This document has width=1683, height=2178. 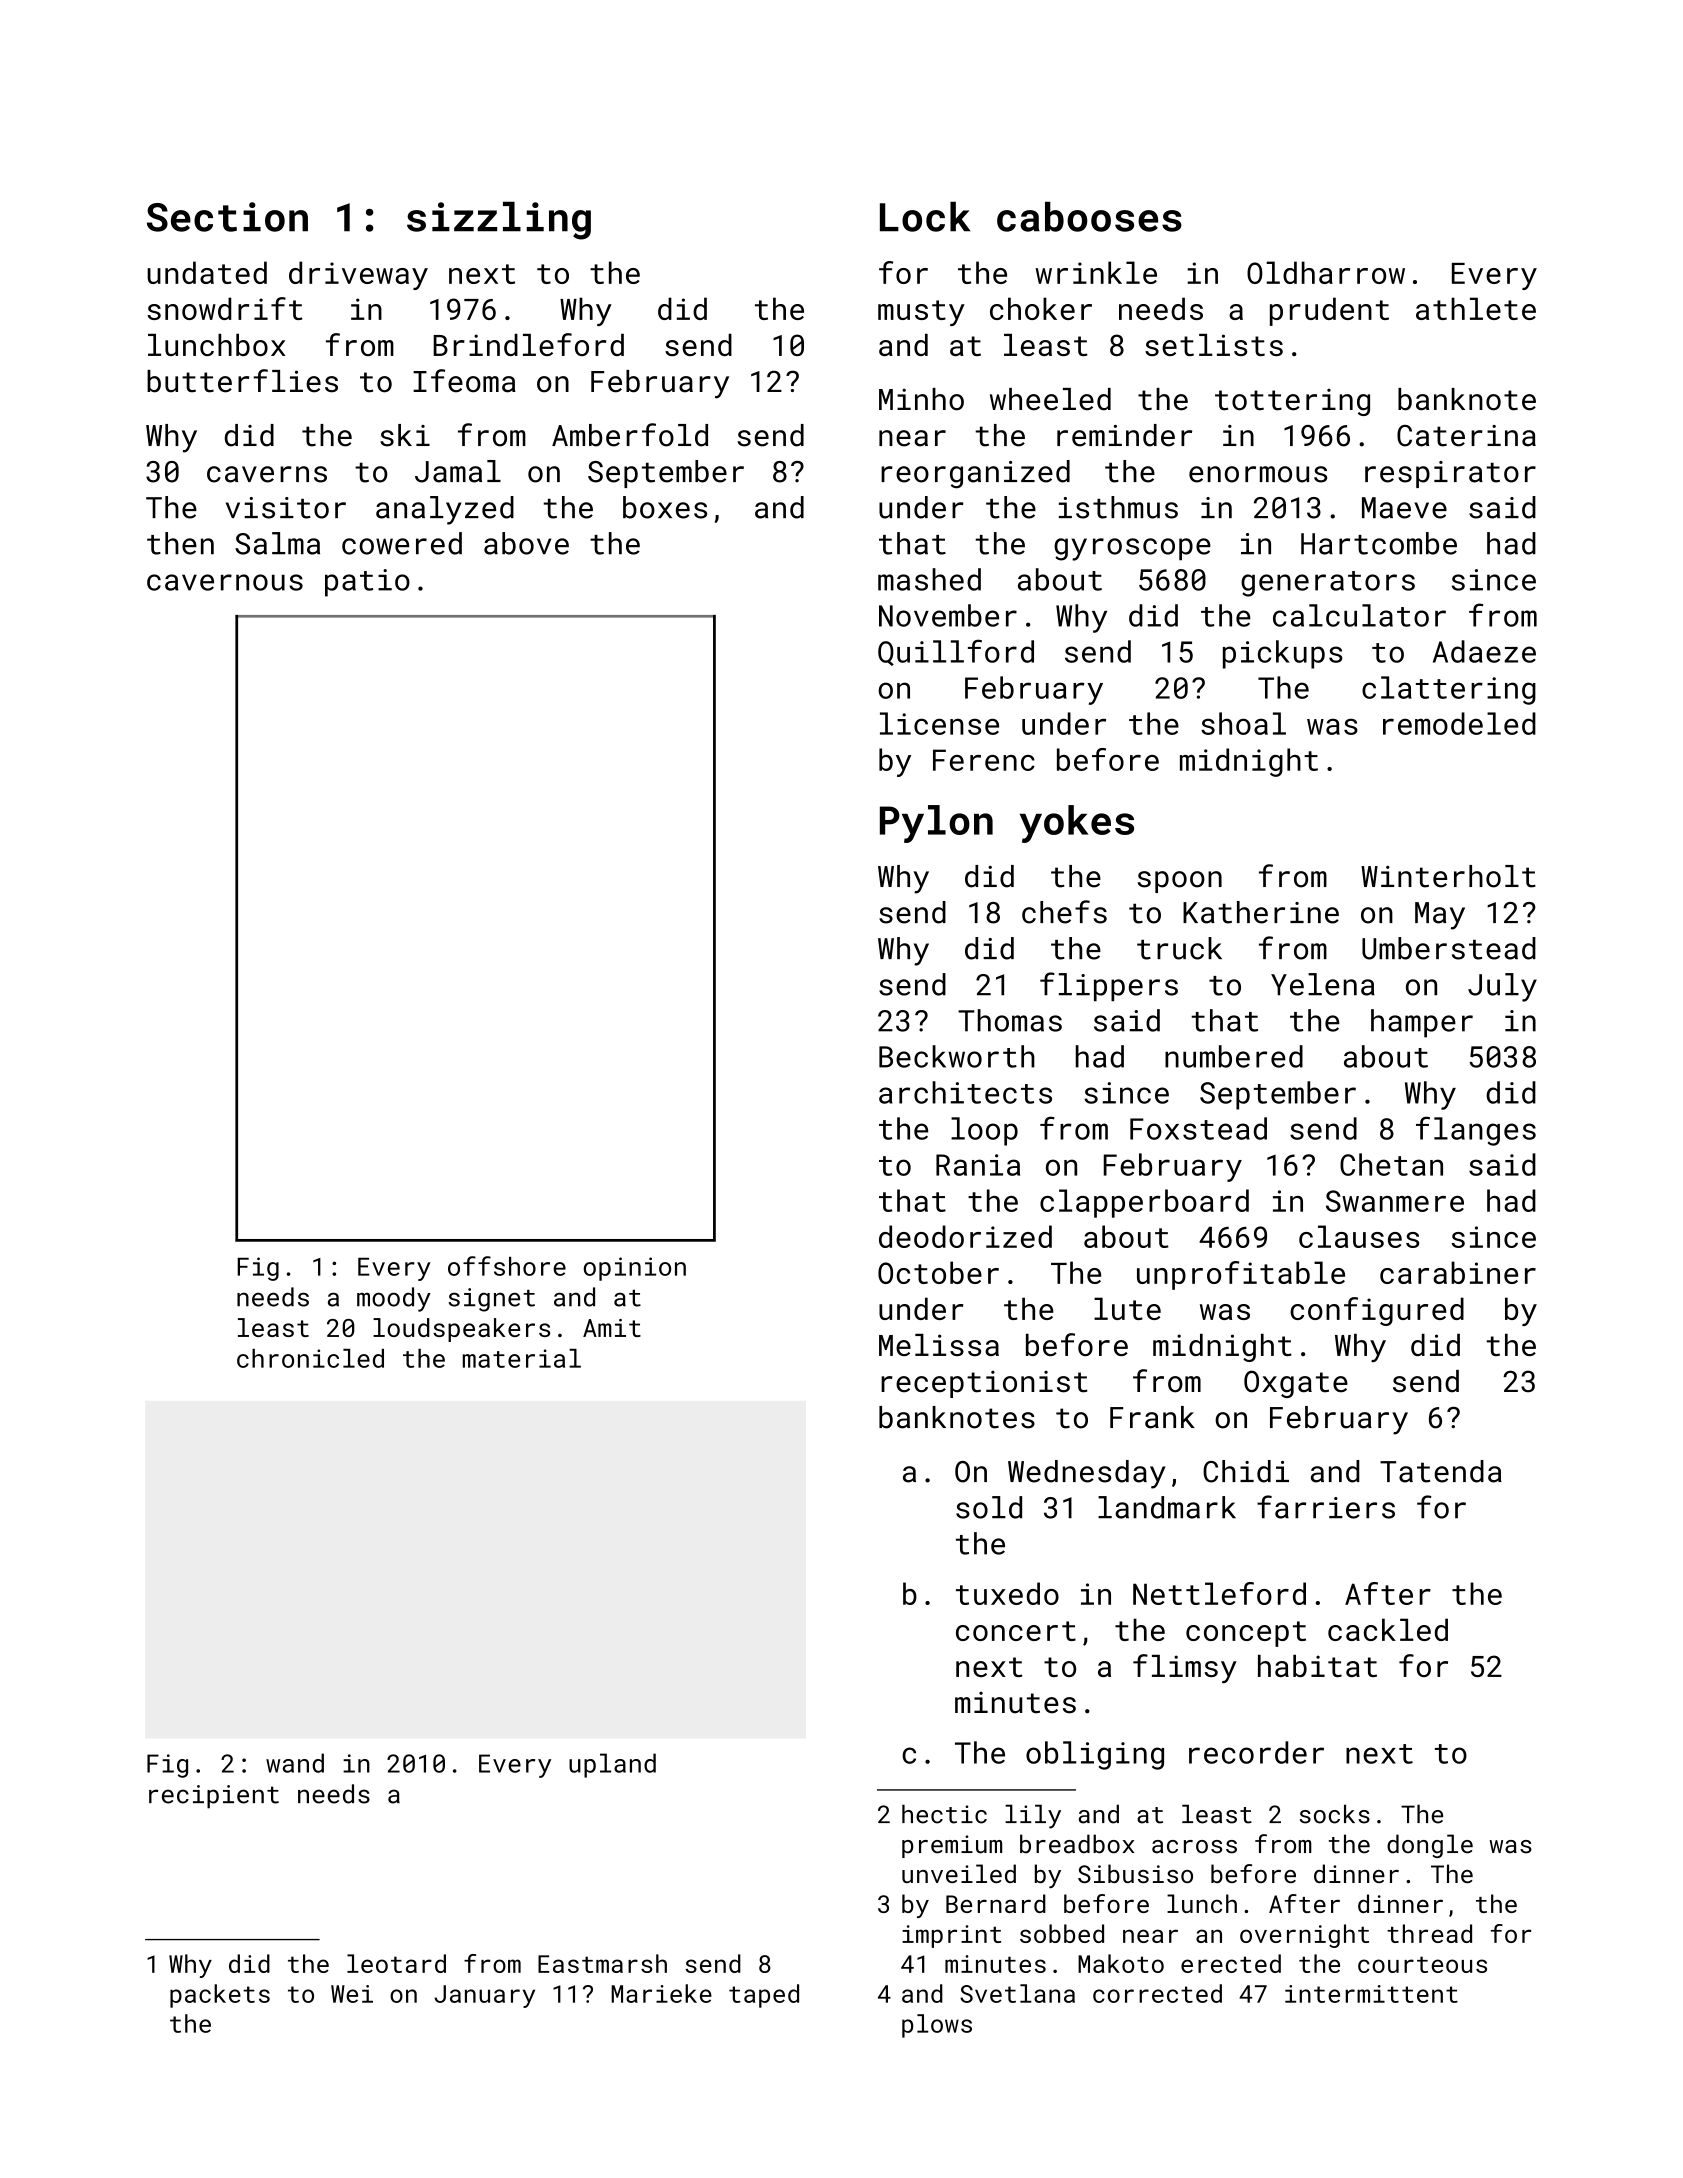 What do you see at coordinates (1010, 1020) in the document?
I see `Thomas` at bounding box center [1010, 1020].
